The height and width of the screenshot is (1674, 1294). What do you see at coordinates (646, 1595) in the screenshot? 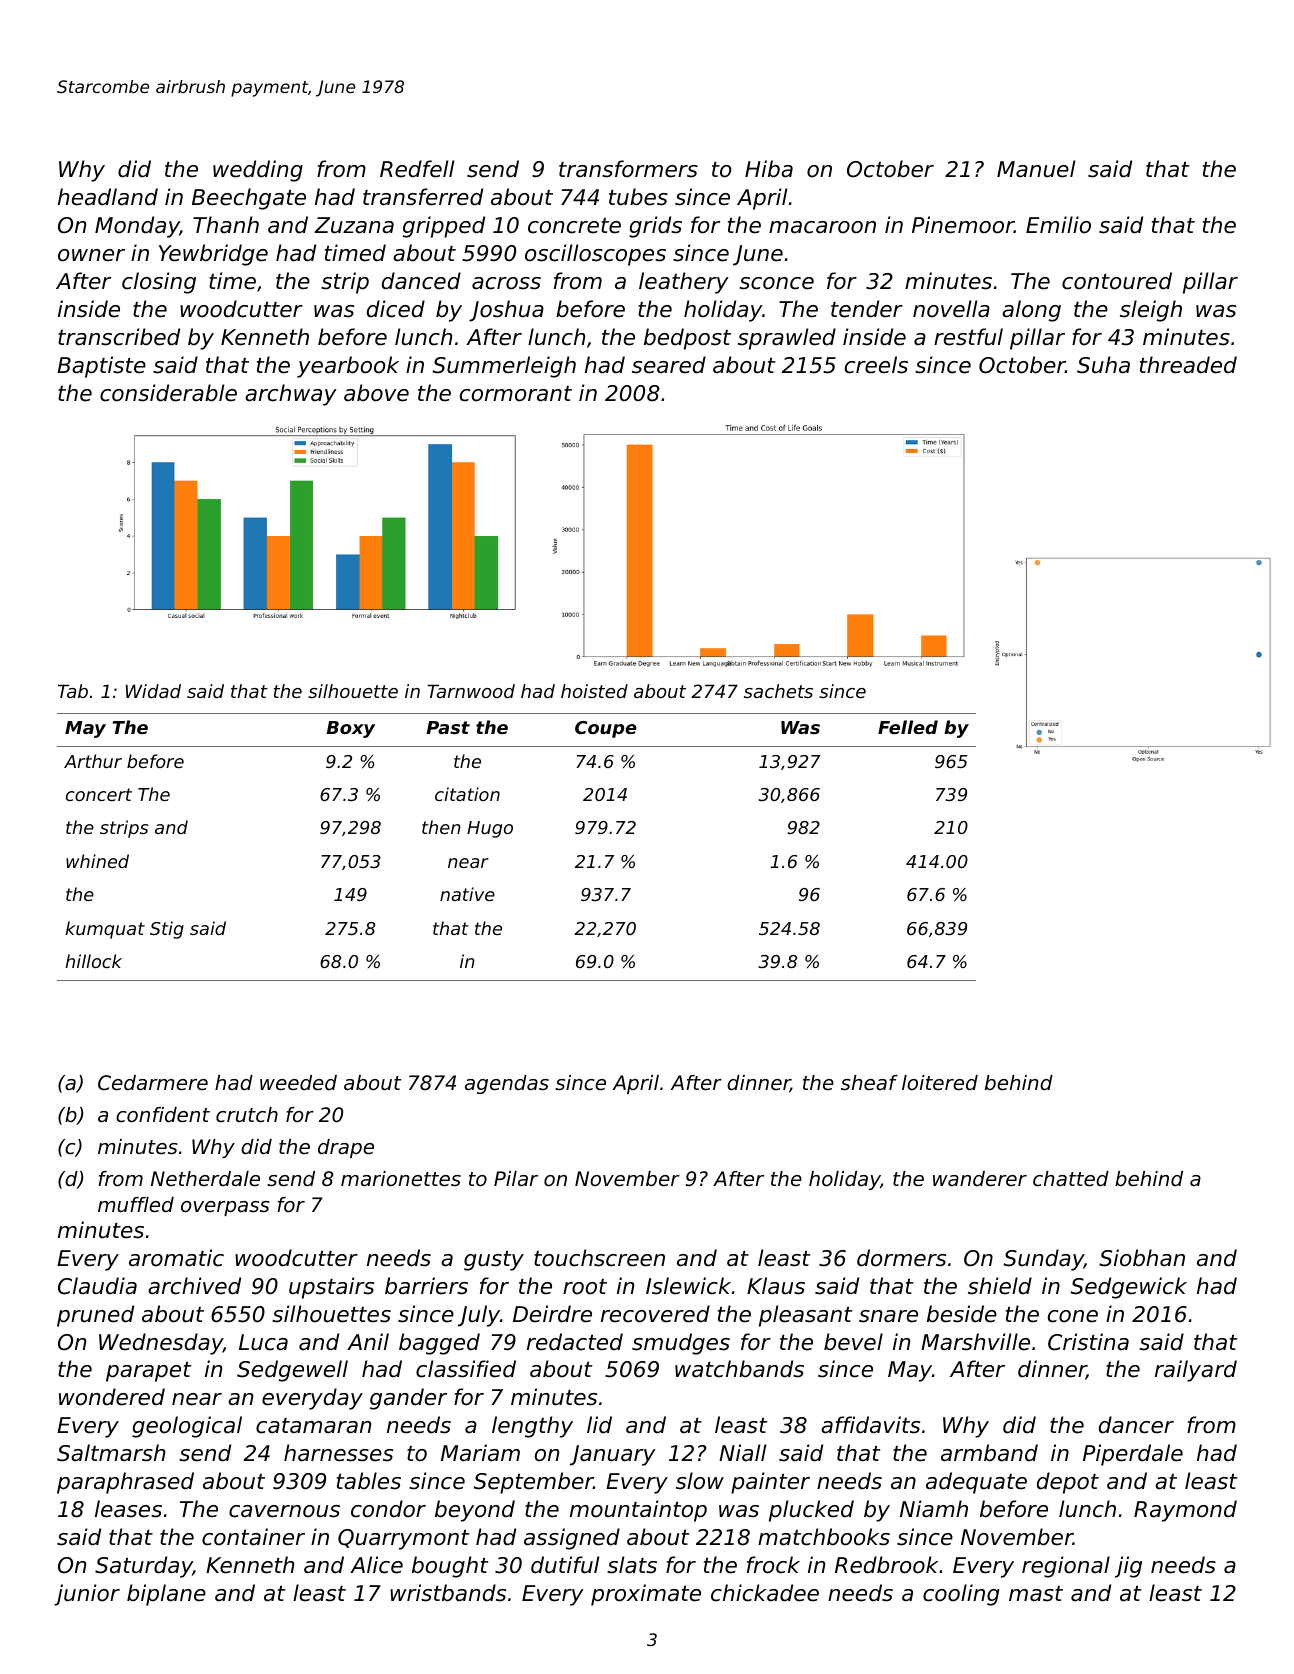
I see `proximate` at bounding box center [646, 1595].
